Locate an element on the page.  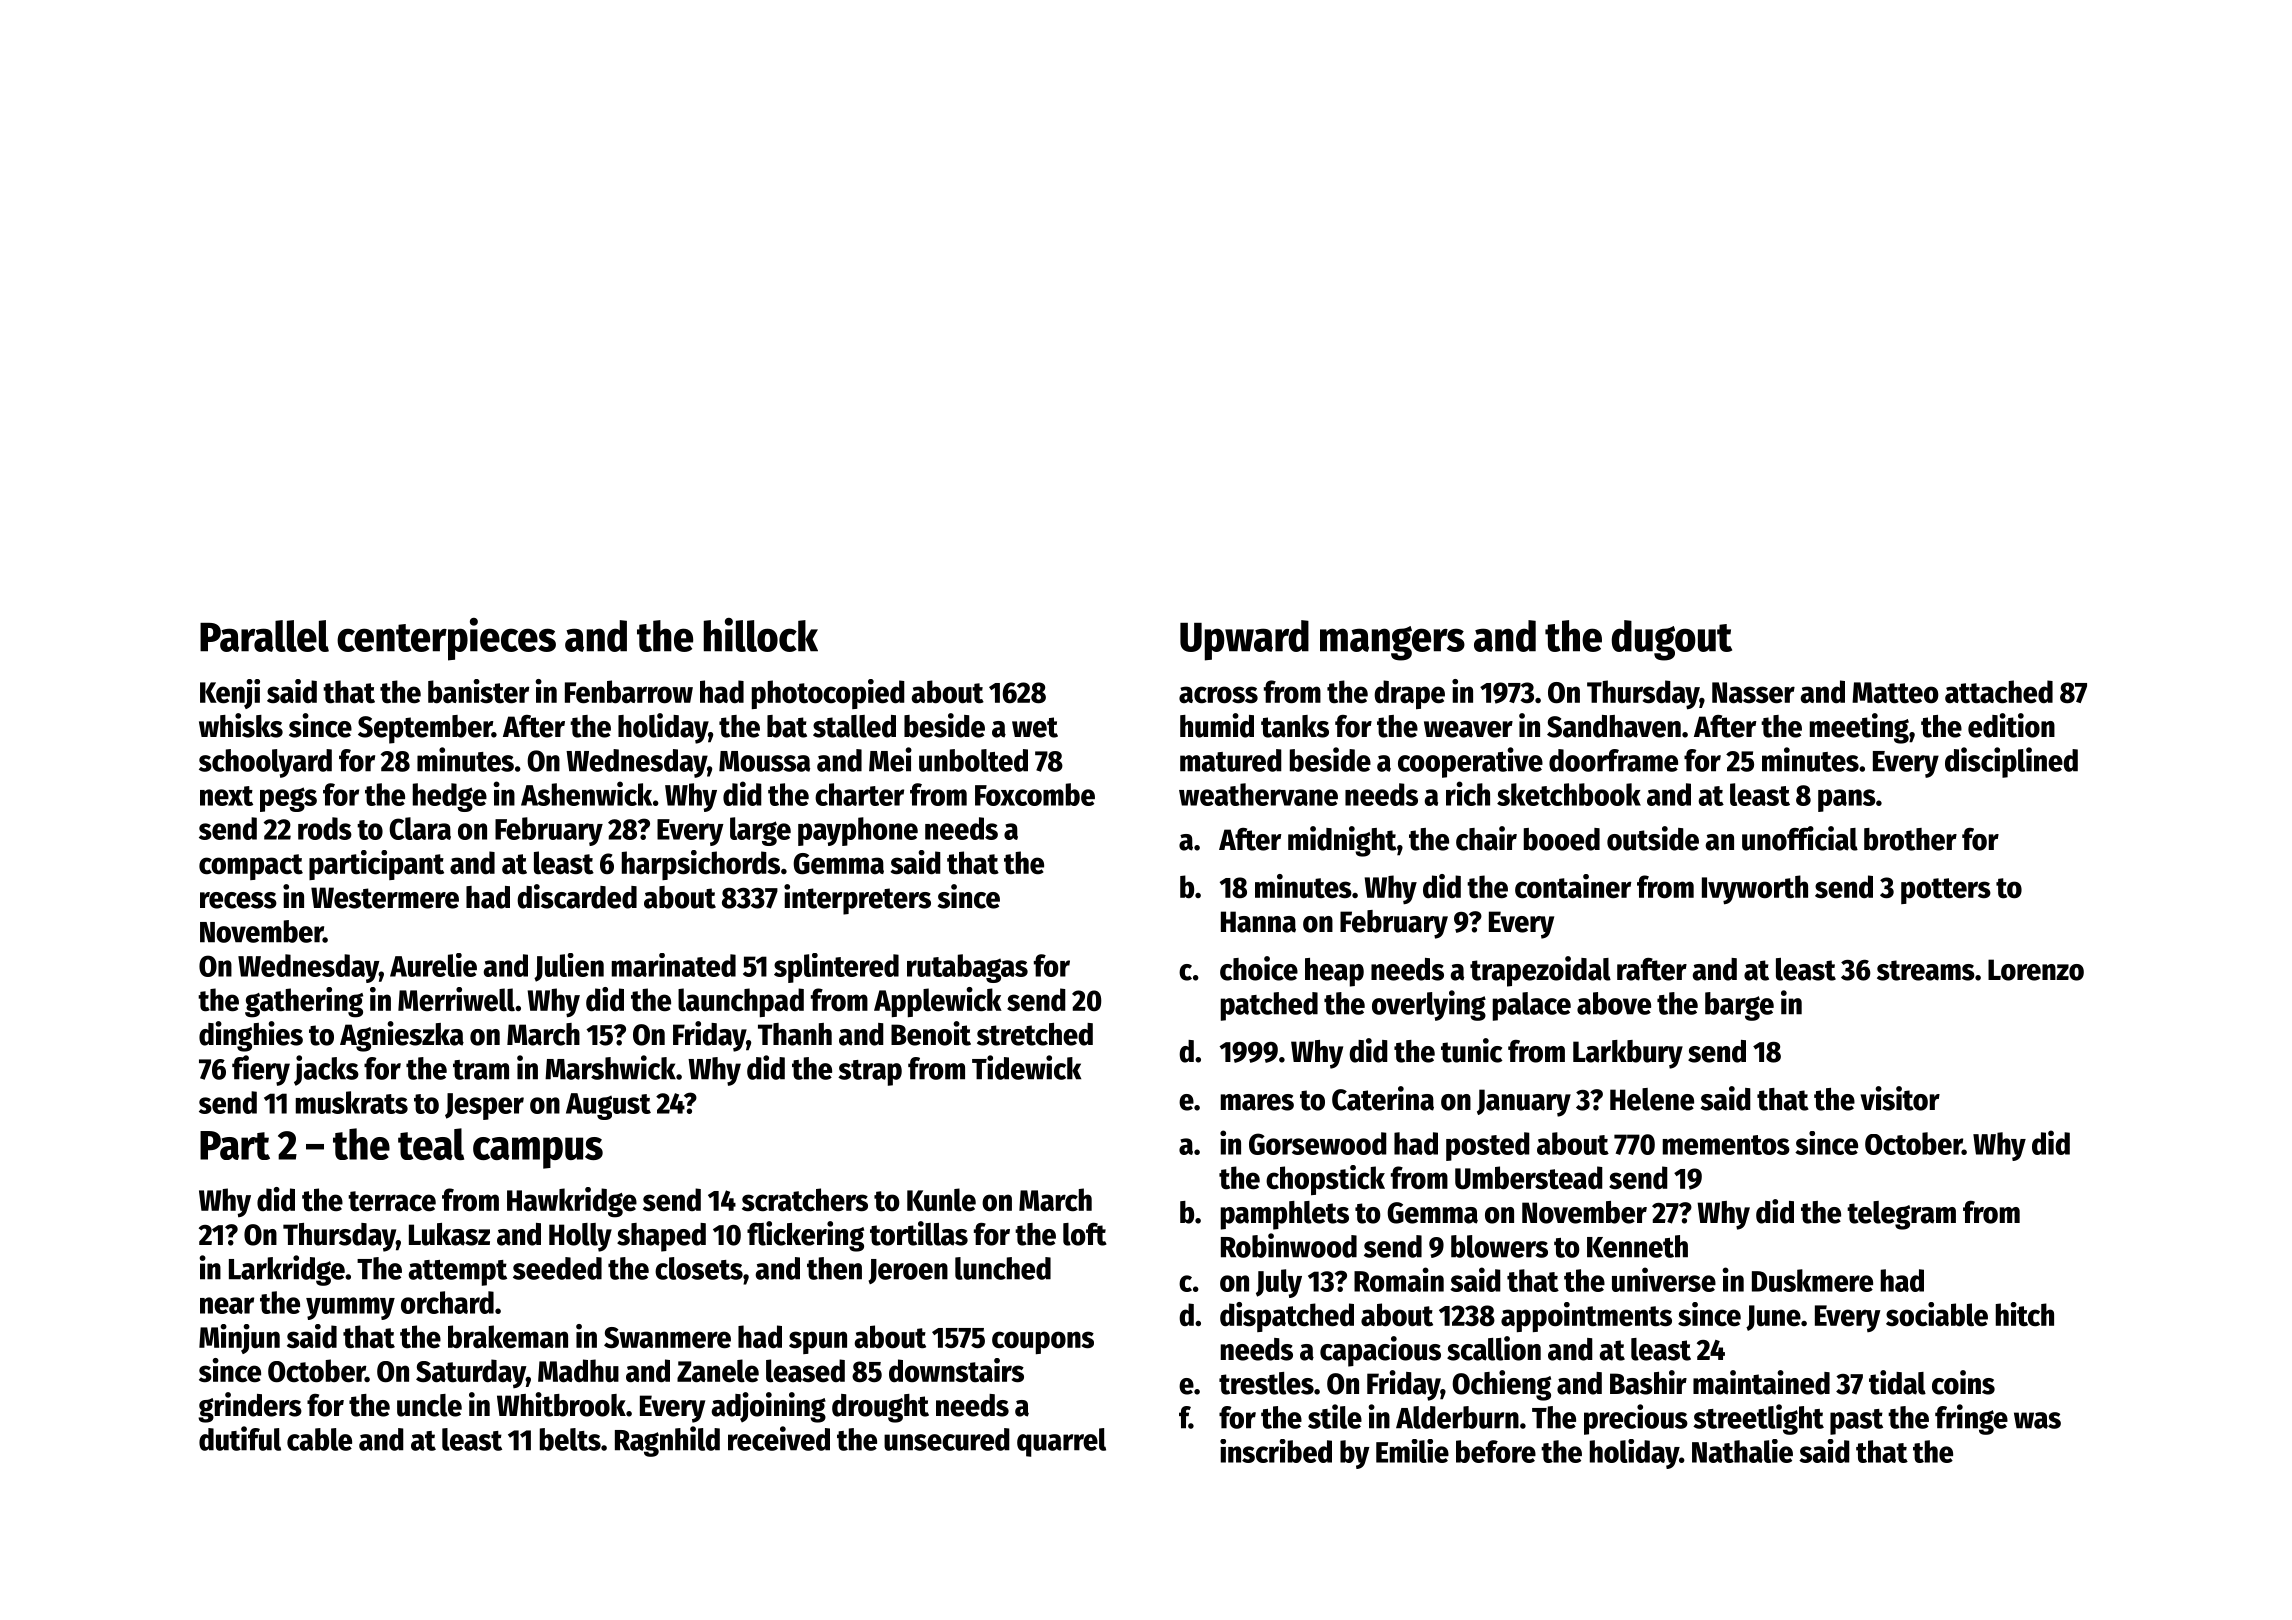
grinders is located at coordinates (250, 1407).
